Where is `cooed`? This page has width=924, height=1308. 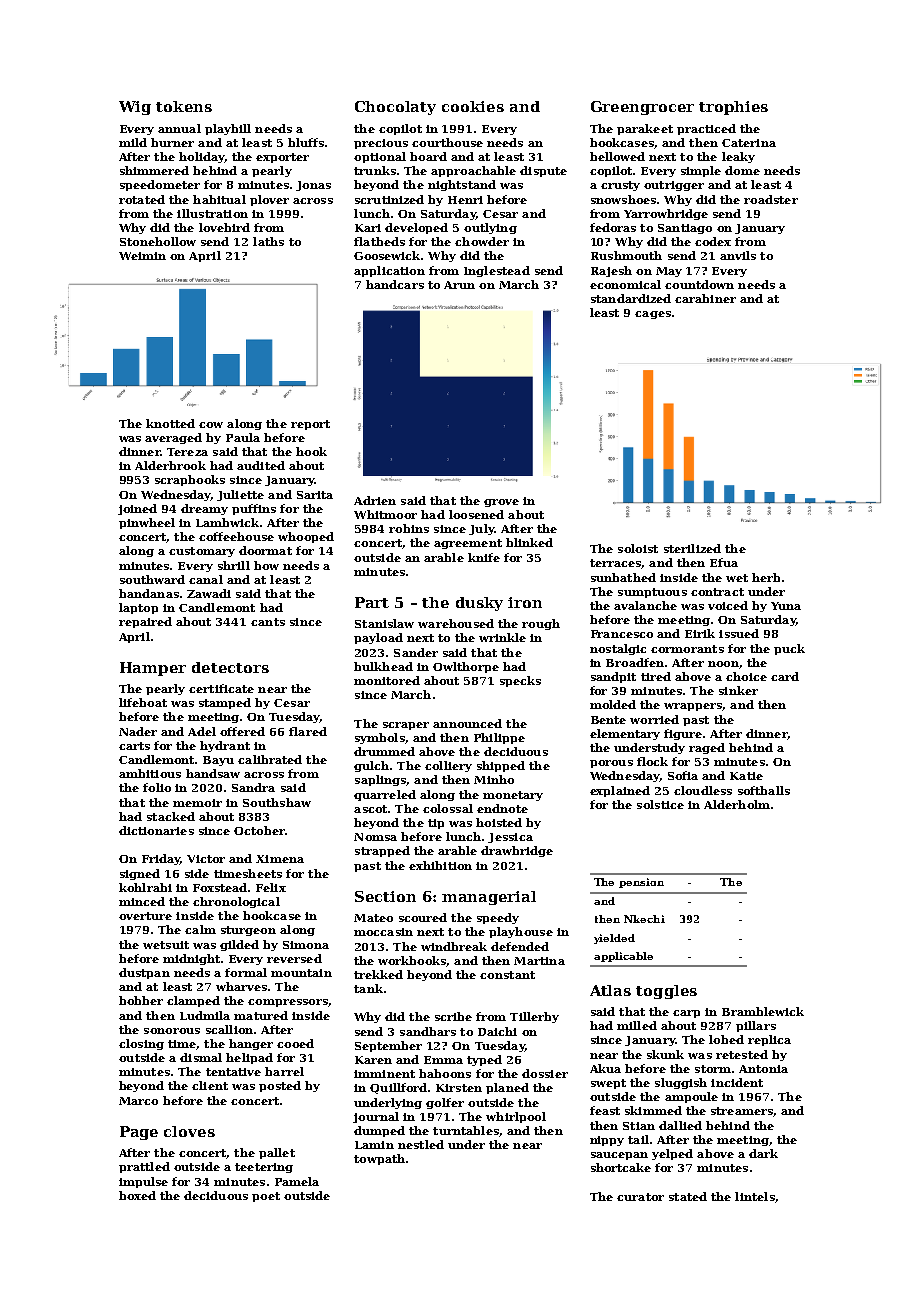
cooed is located at coordinates (295, 1043).
